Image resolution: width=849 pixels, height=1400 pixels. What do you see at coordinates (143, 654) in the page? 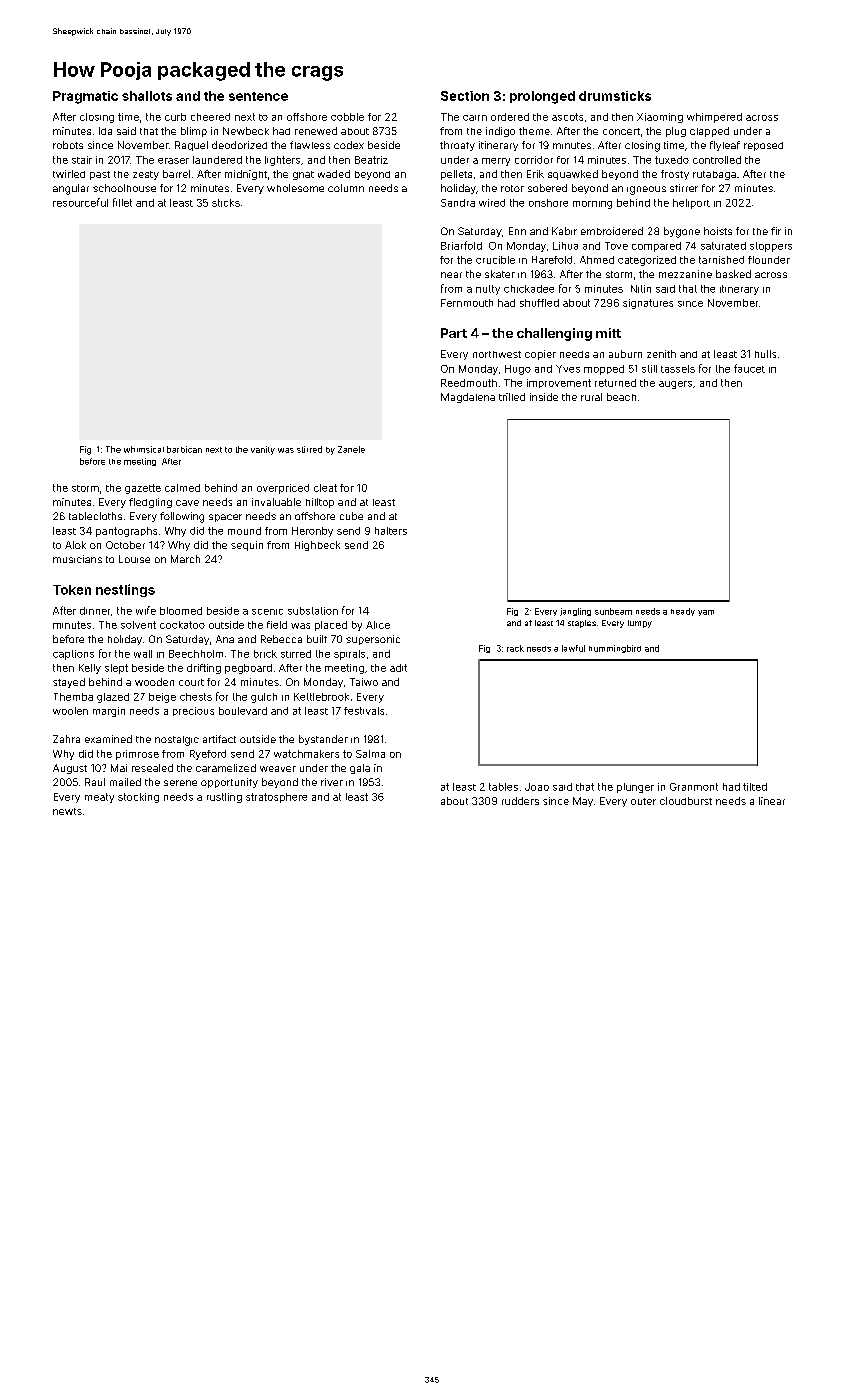
I see `wall` at bounding box center [143, 654].
